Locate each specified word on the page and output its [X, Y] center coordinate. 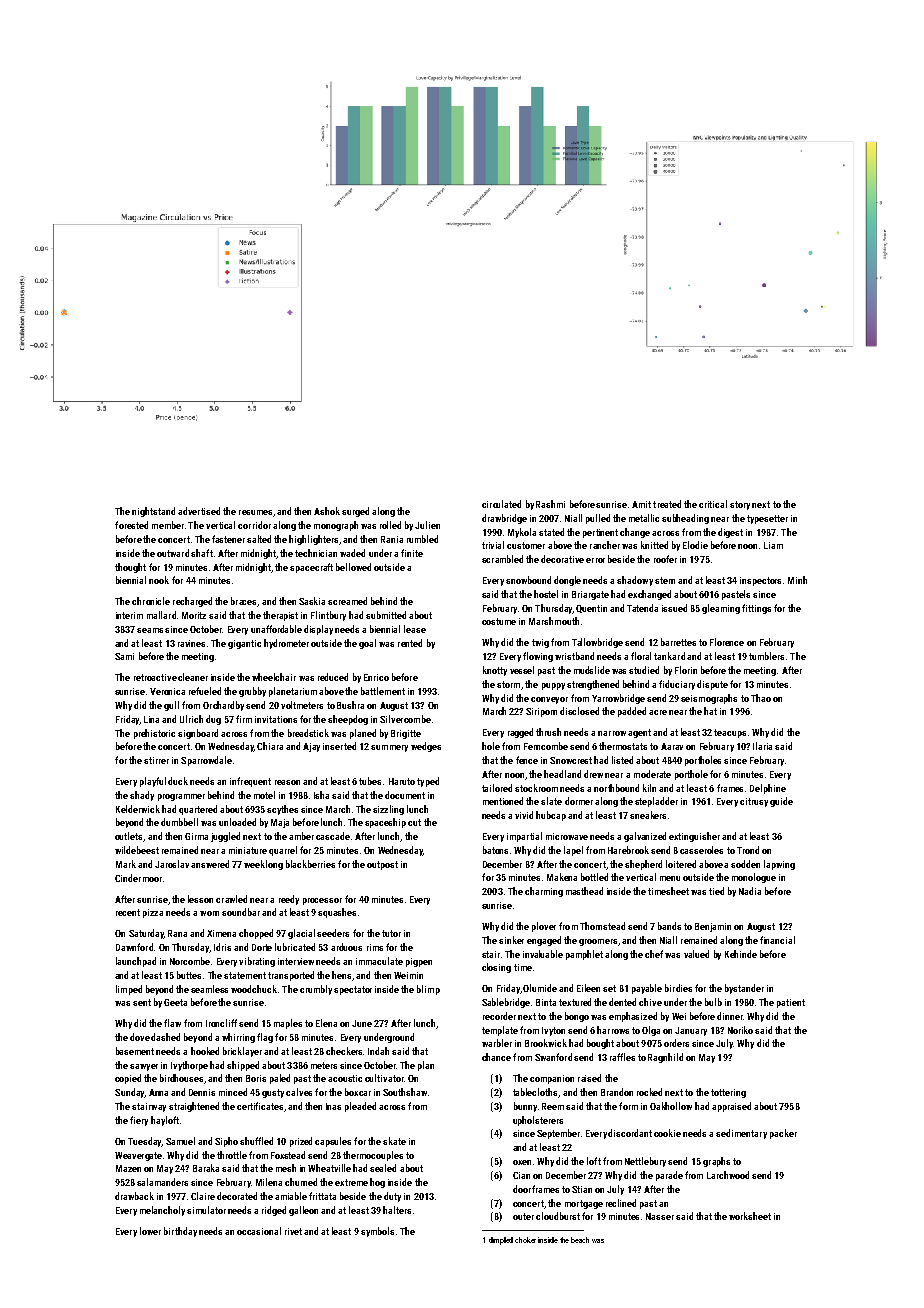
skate [394, 1141]
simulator [206, 1210]
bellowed [353, 567]
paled [280, 1079]
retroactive [155, 677]
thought [130, 568]
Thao [761, 698]
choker [525, 1240]
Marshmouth [554, 621]
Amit [641, 504]
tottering [728, 1093]
